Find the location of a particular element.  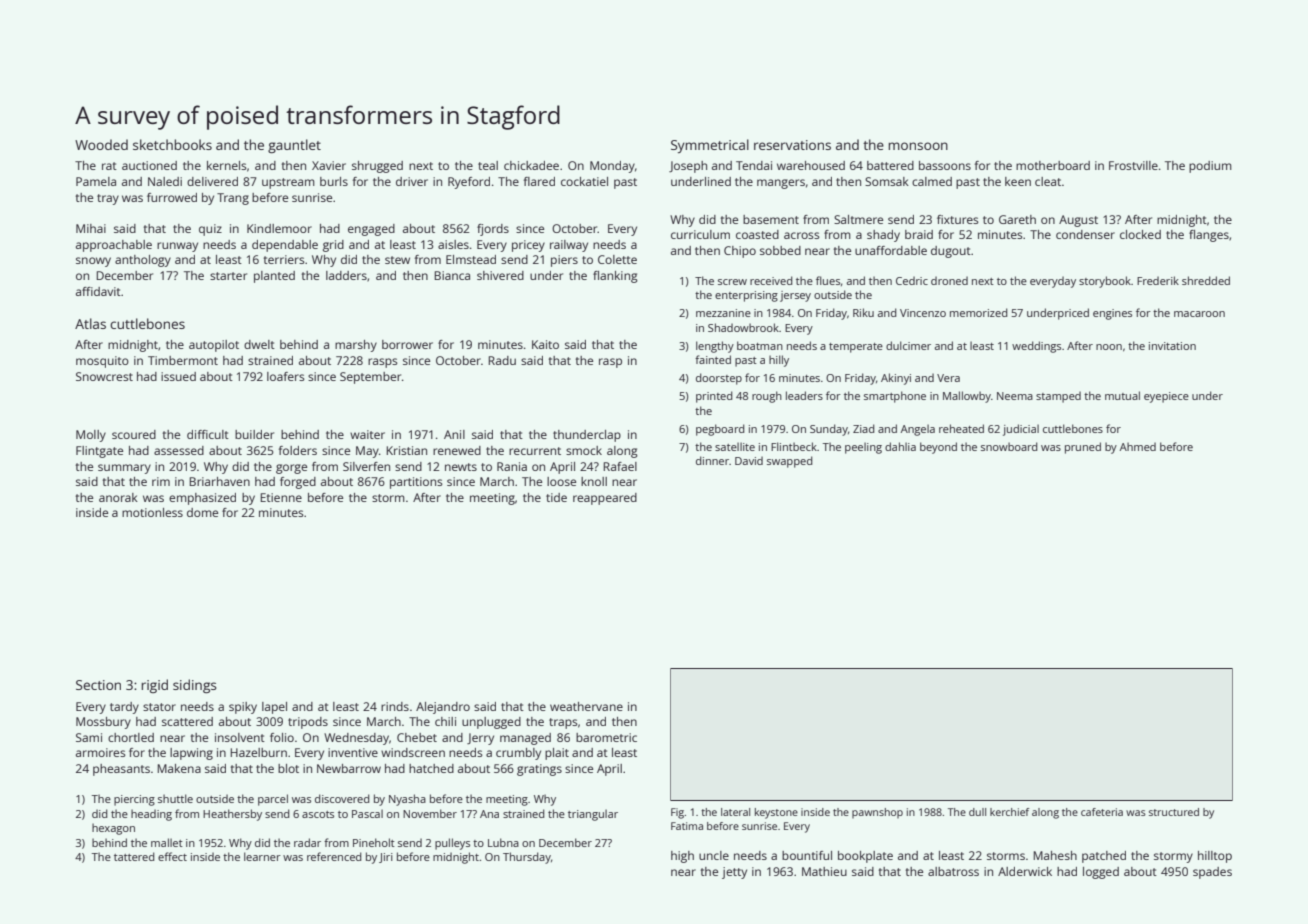

doorstep is located at coordinates (719, 379).
